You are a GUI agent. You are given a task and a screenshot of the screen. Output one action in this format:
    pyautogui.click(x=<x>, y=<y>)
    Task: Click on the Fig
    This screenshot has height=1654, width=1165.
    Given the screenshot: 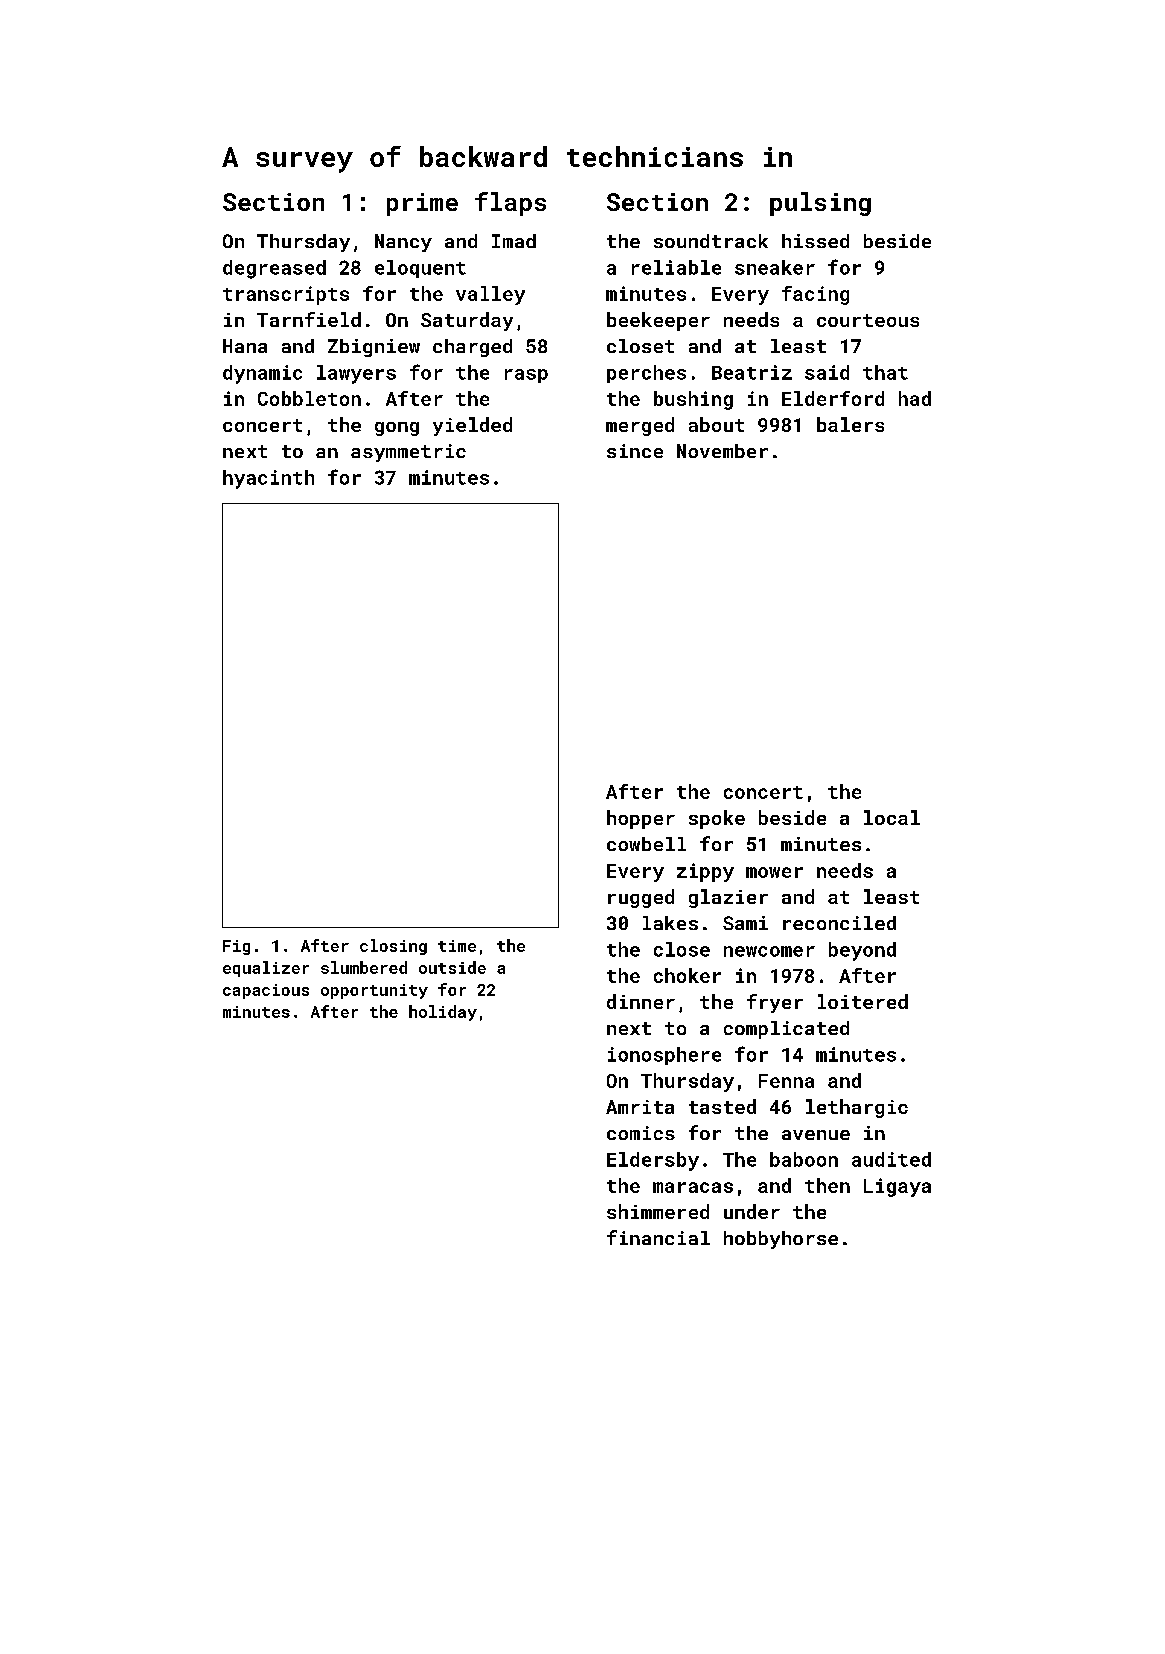 What is the action you would take?
    pyautogui.click(x=236, y=947)
